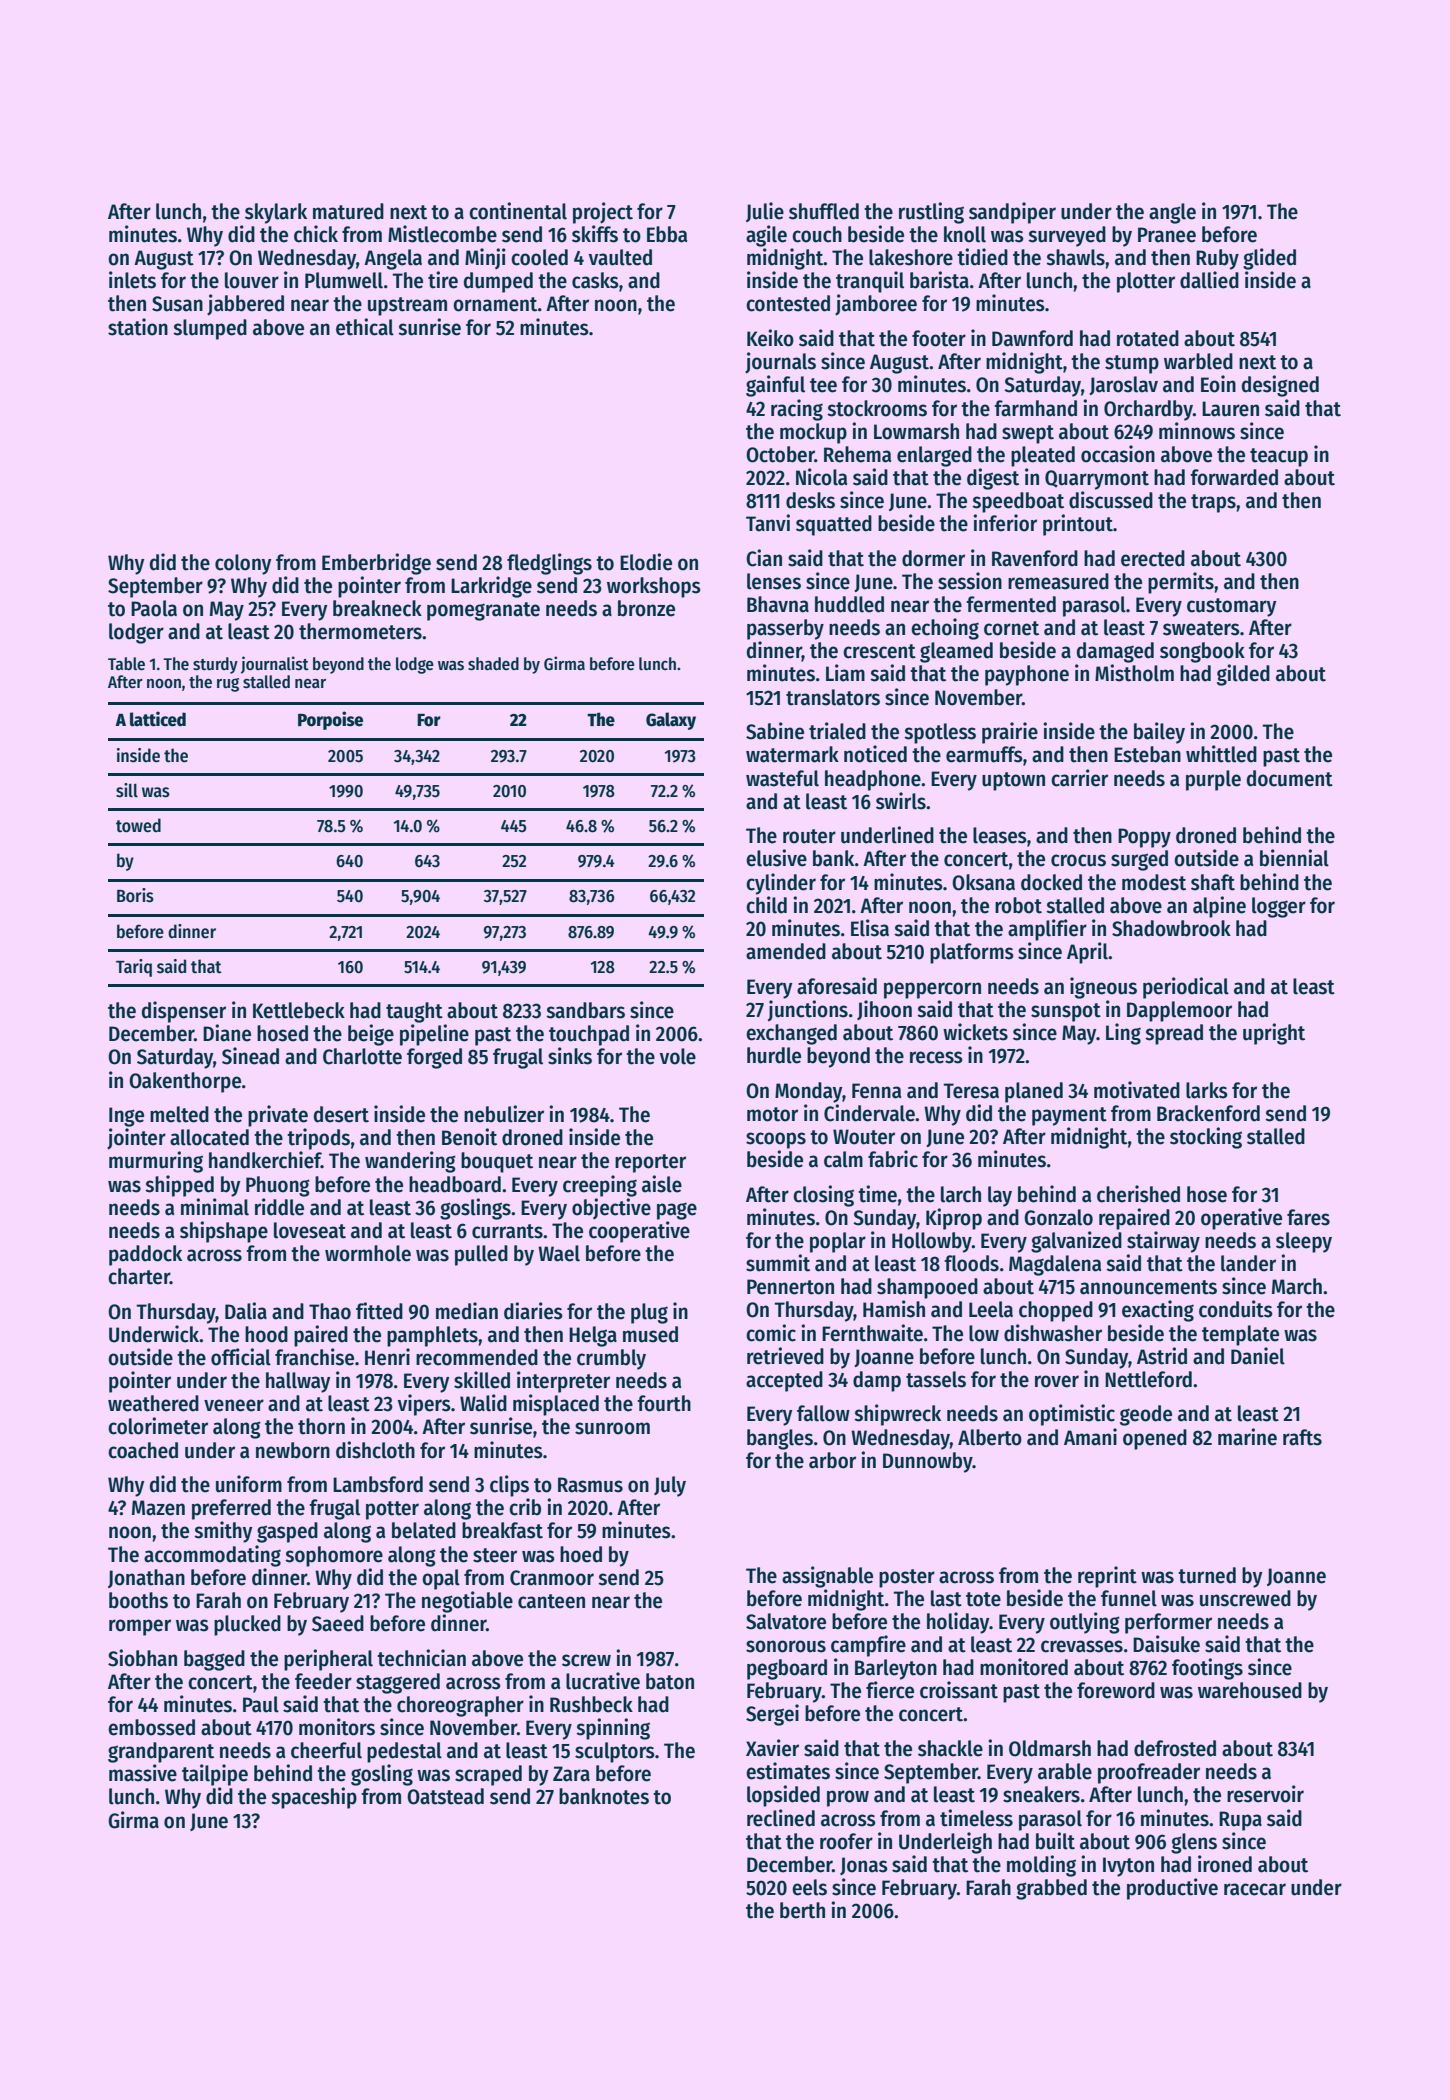  I want to click on Pranee, so click(1167, 235).
